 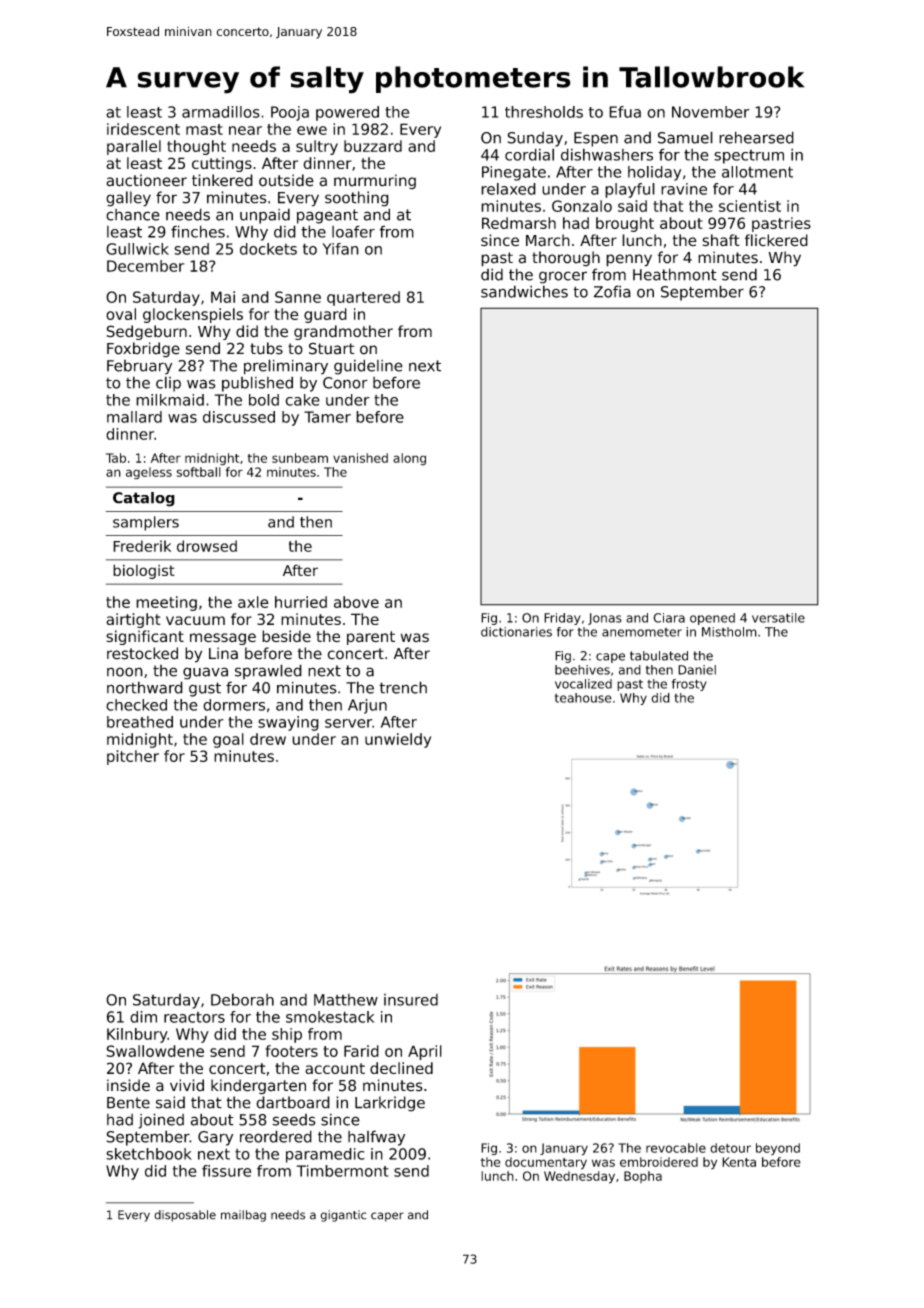 I want to click on anemometer, so click(x=642, y=632).
